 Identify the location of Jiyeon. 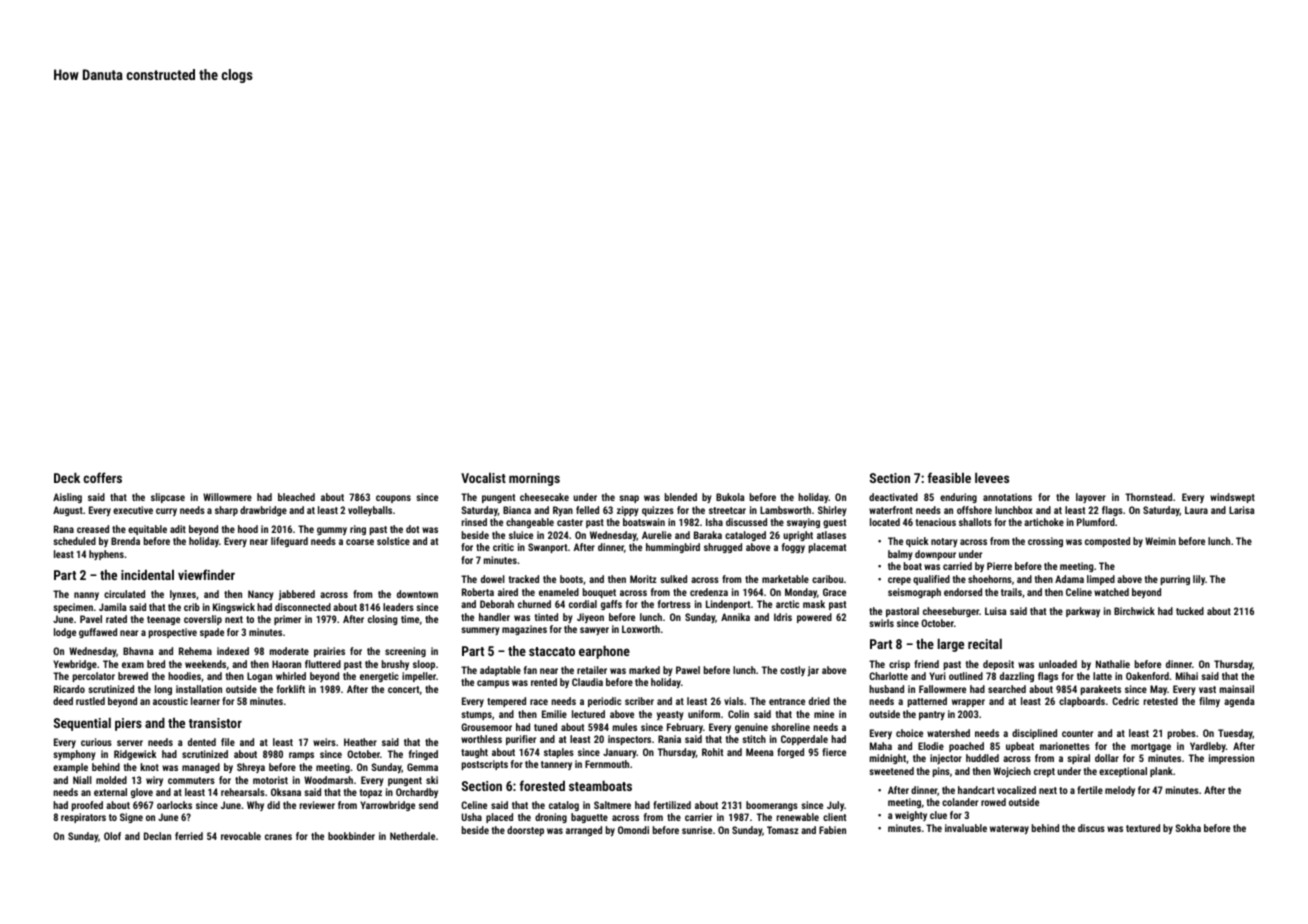
(590, 618).
